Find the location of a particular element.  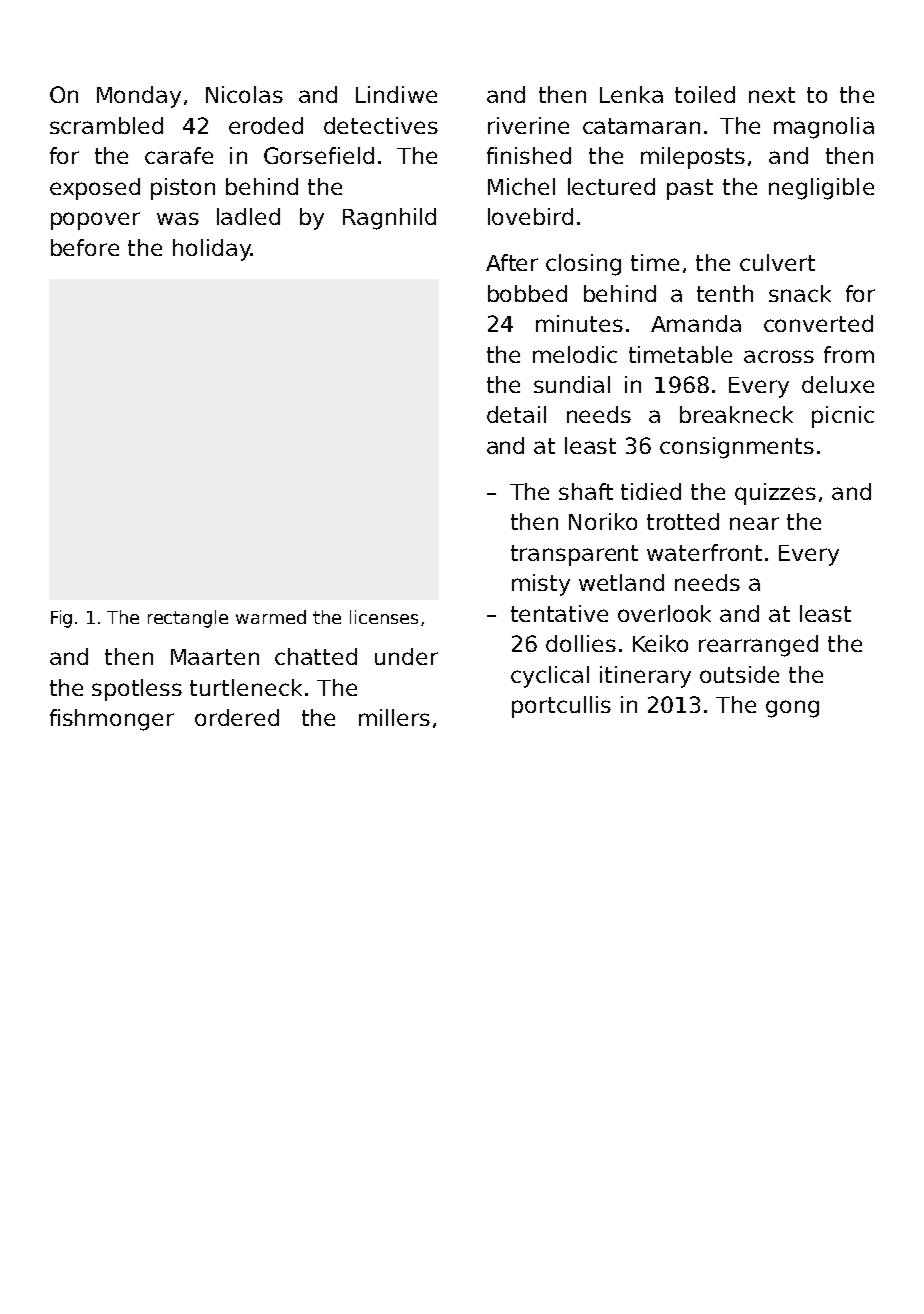

before is located at coordinates (85, 247).
